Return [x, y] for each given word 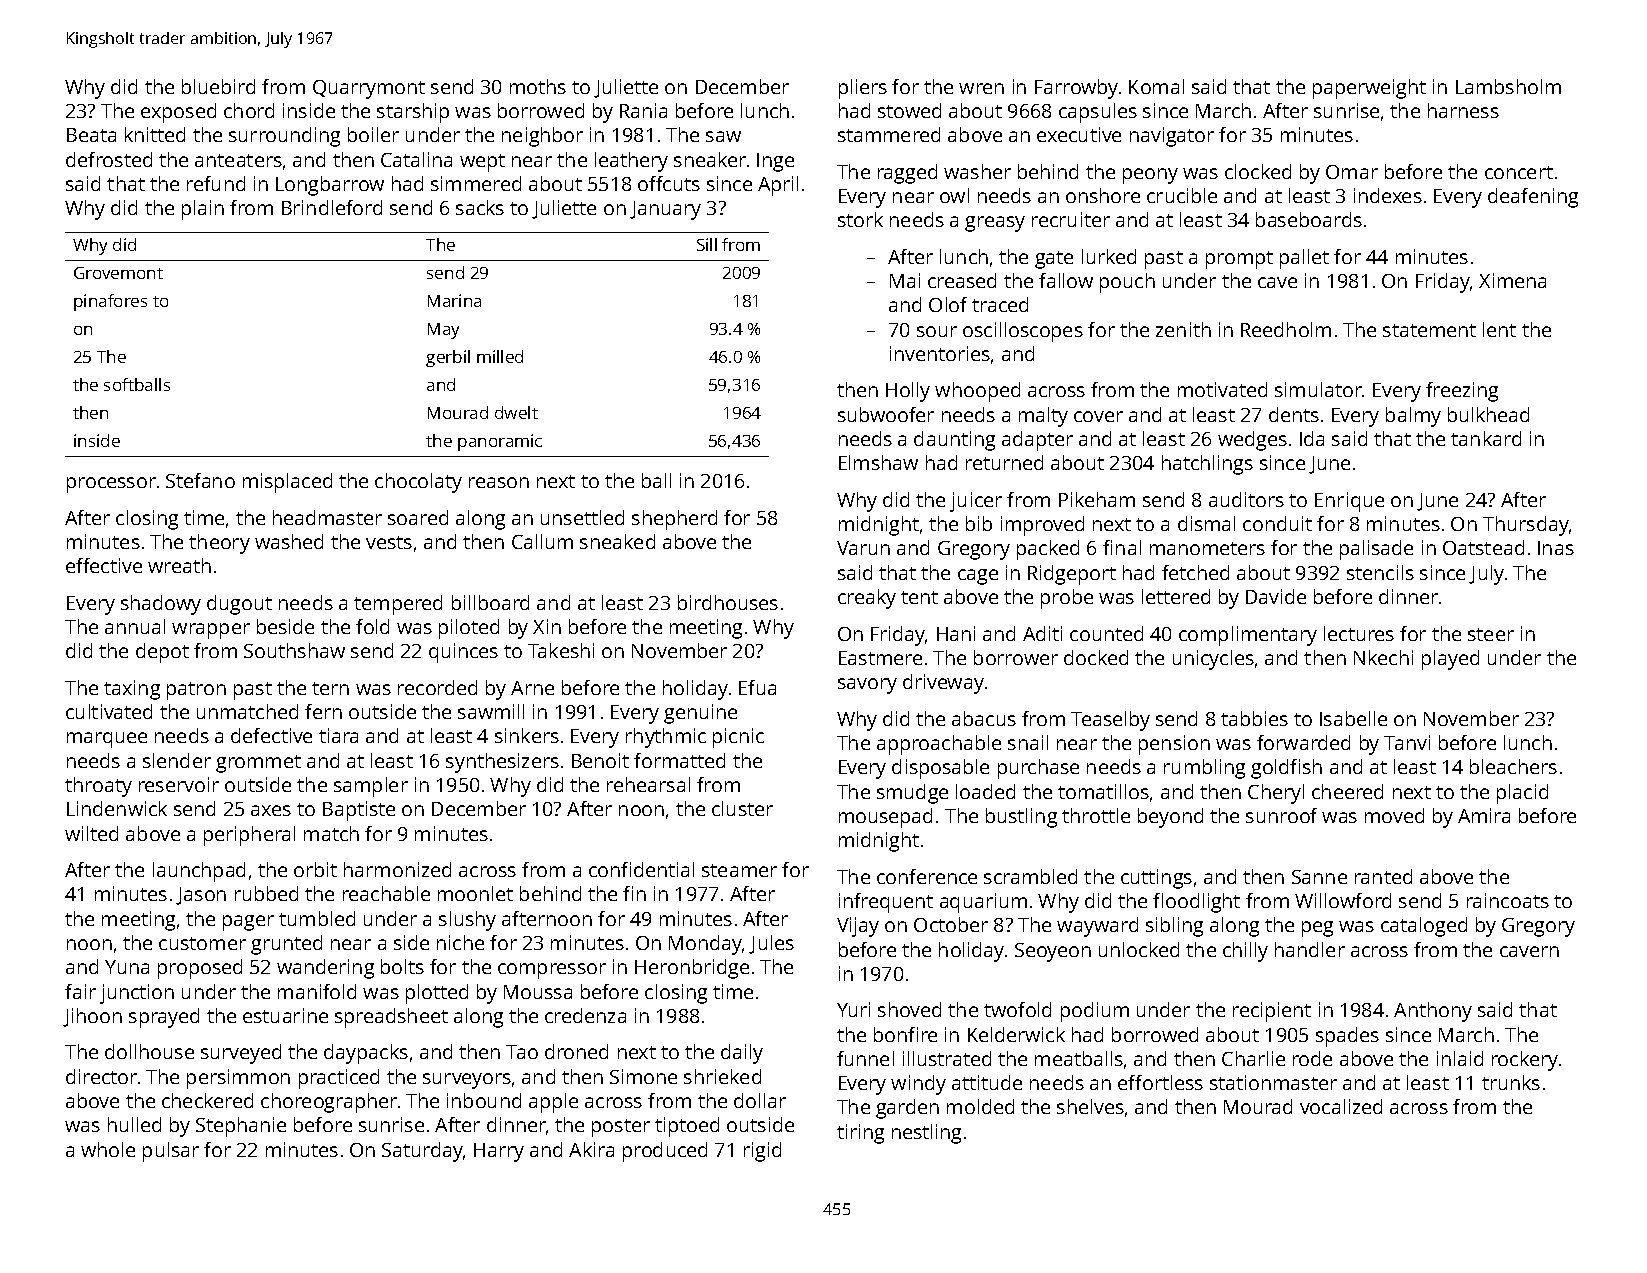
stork [860, 219]
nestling [926, 1134]
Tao [522, 1052]
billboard [490, 602]
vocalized [1341, 1106]
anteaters [238, 160]
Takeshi [561, 650]
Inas [1556, 548]
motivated [1222, 389]
